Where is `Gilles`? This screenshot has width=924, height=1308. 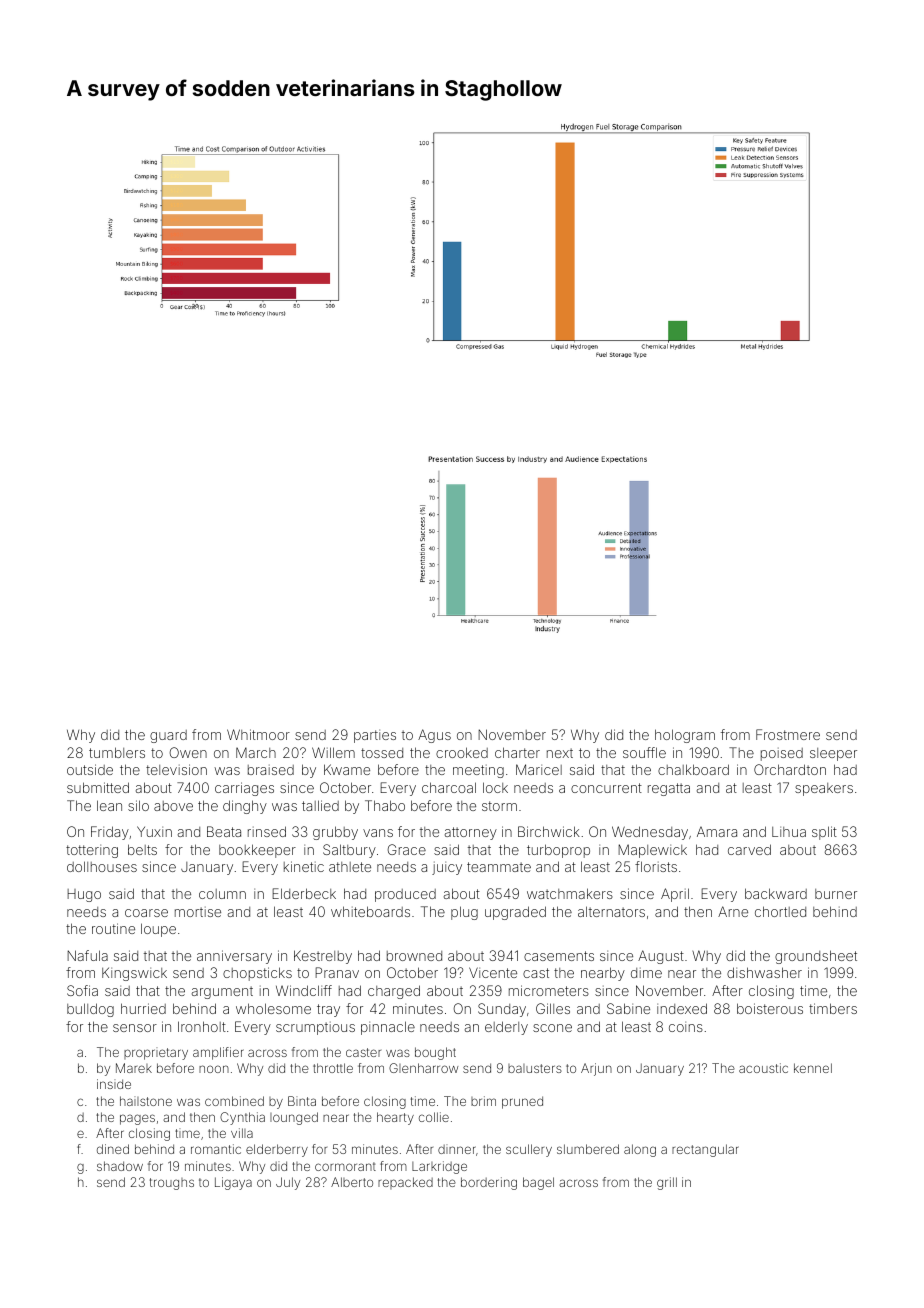 Gilles is located at coordinates (553, 1008).
